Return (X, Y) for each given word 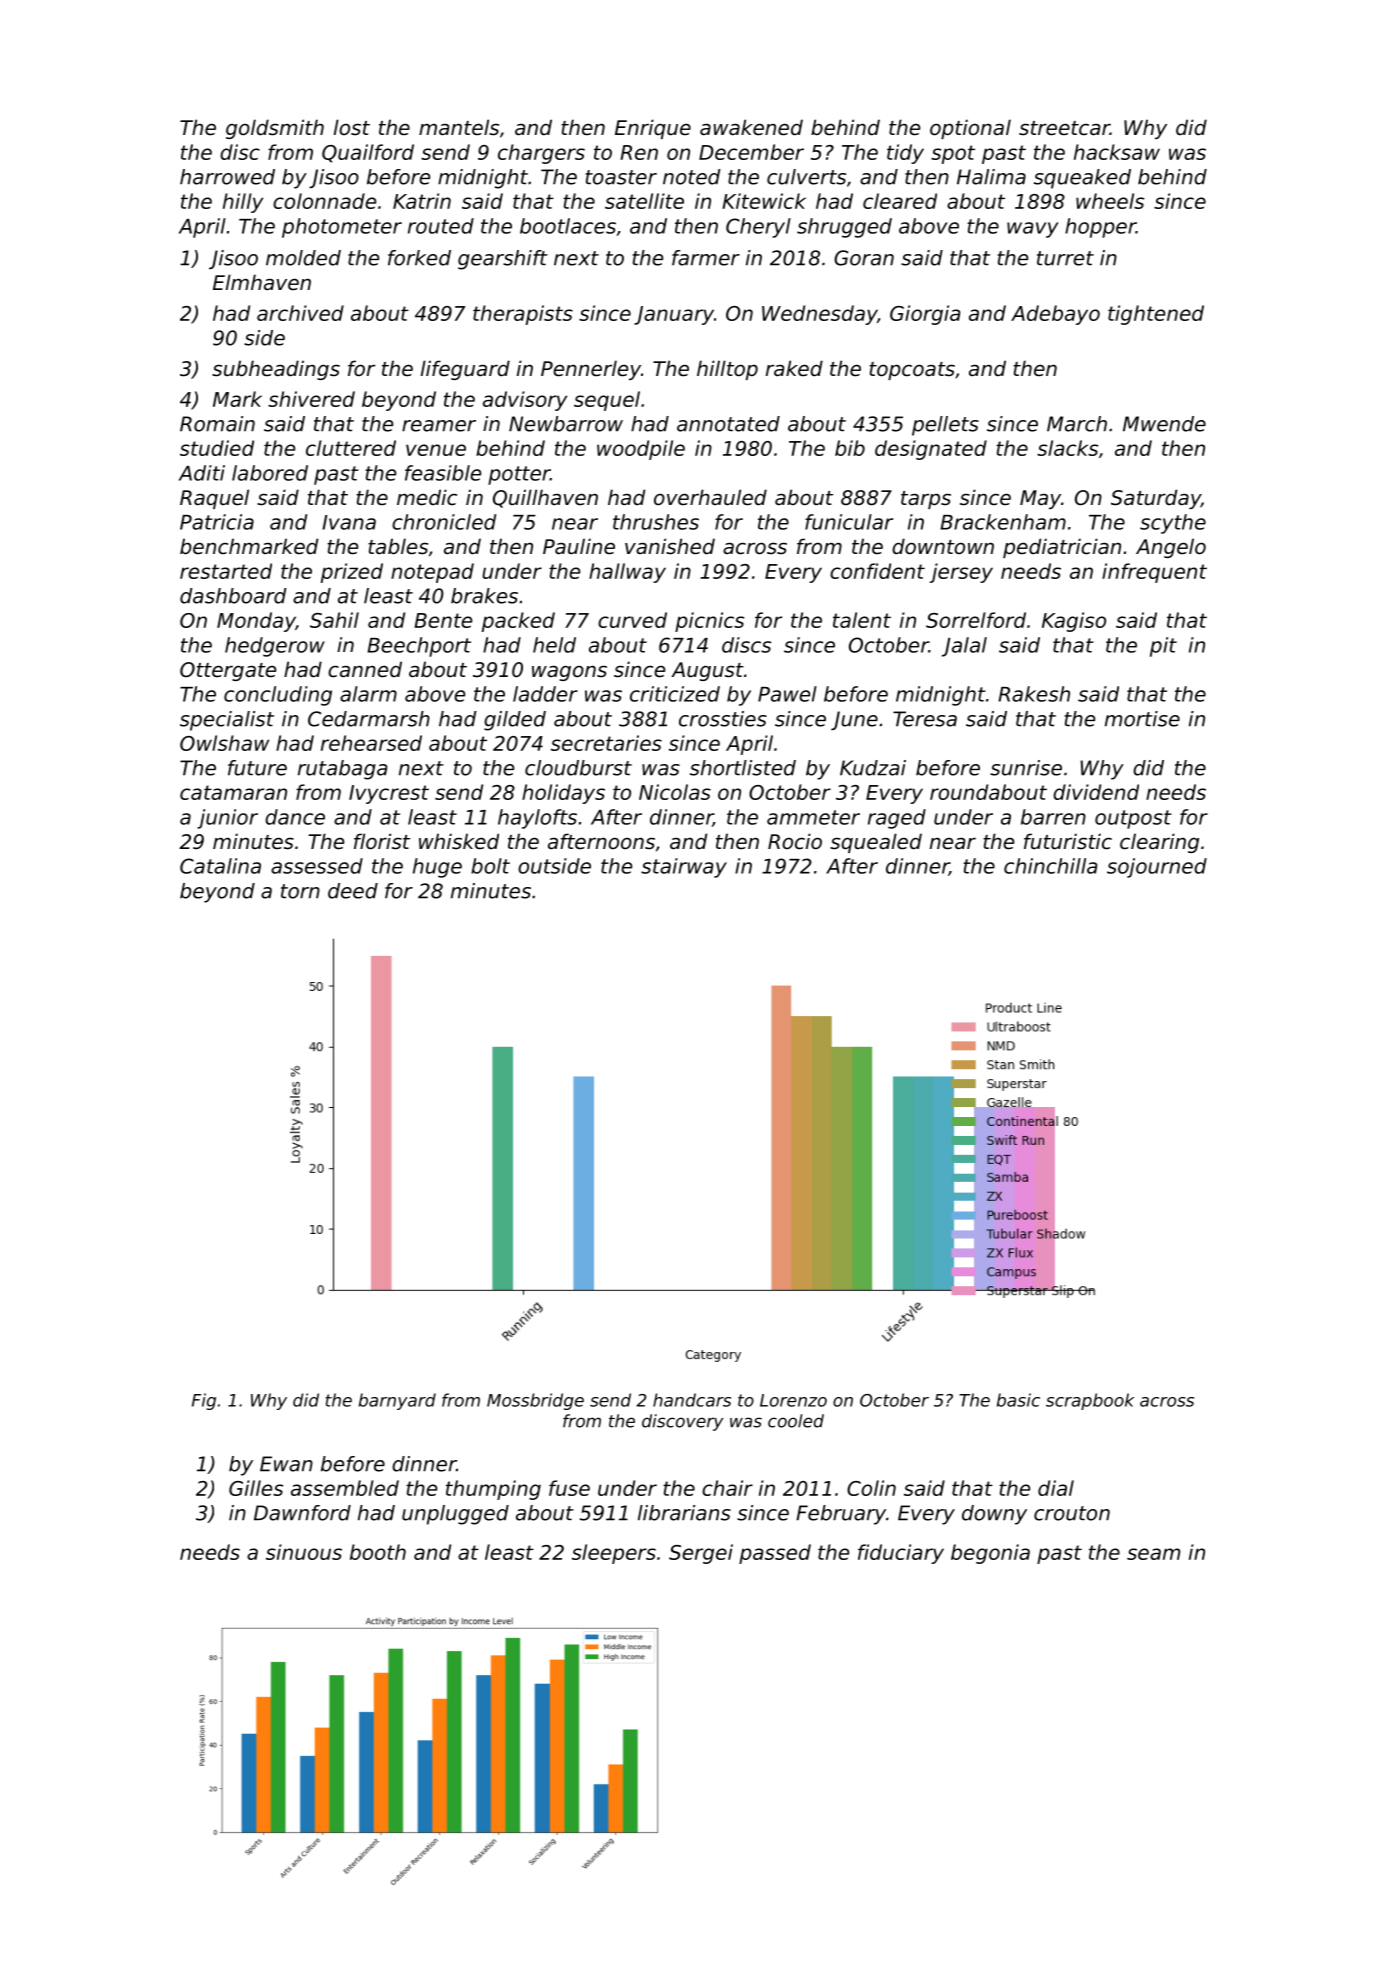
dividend (1096, 792)
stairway (684, 868)
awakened (751, 127)
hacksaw (1117, 152)
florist (382, 841)
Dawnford (302, 1513)
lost (352, 127)
